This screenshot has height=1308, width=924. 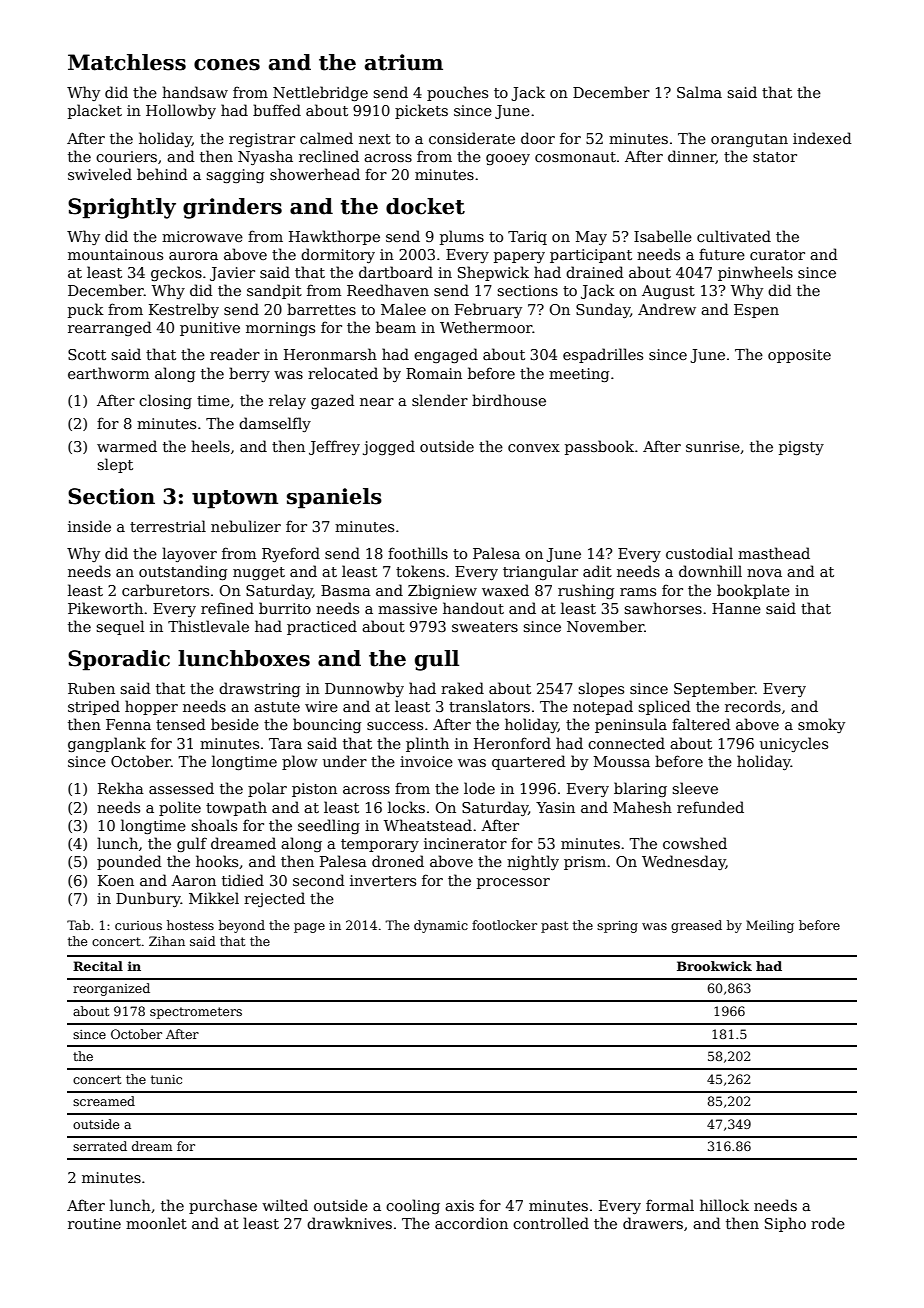 What do you see at coordinates (713, 446) in the screenshot?
I see `sunrise` at bounding box center [713, 446].
